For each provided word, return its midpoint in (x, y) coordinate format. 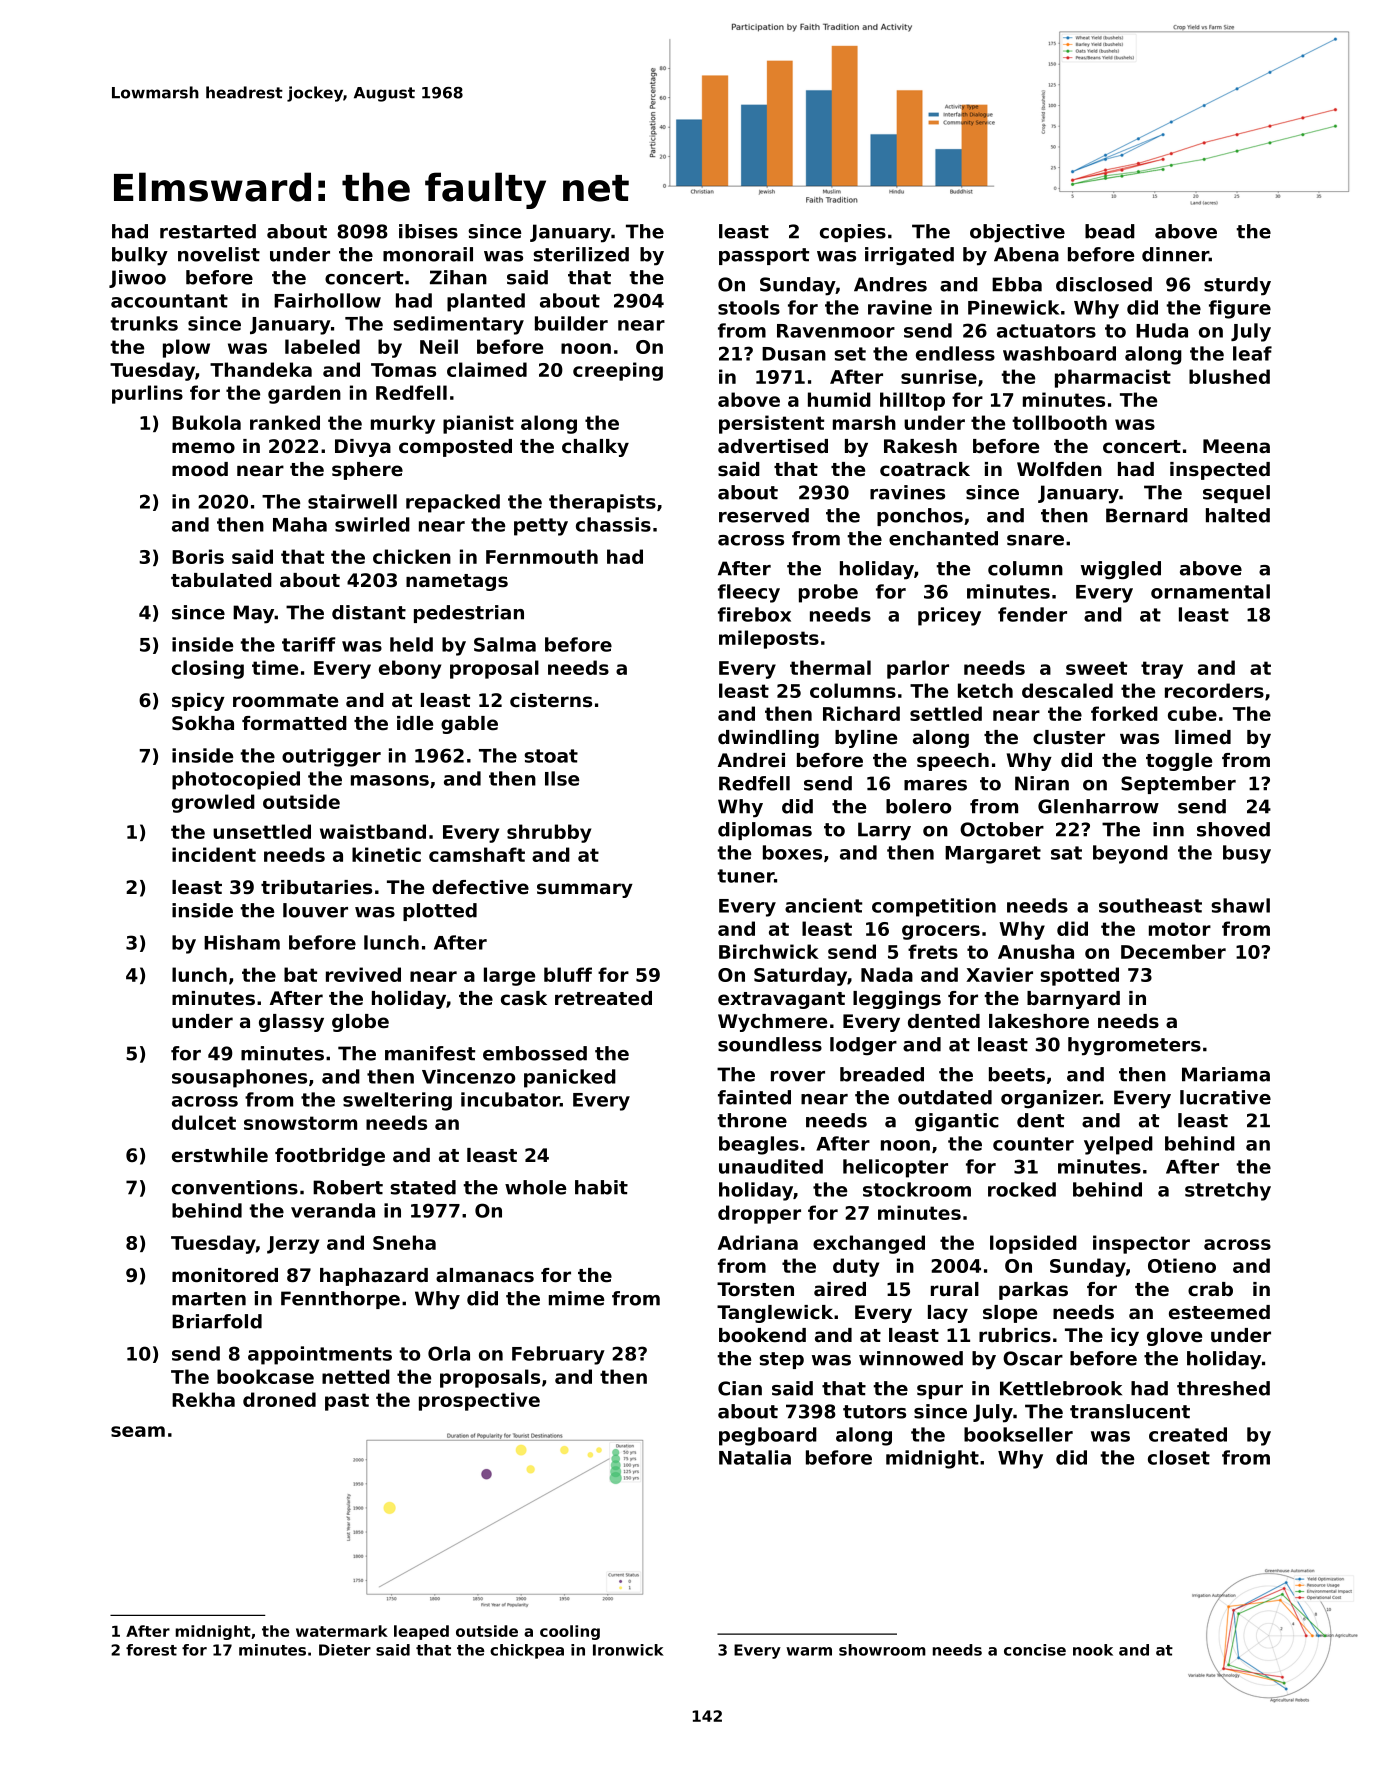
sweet (1096, 668)
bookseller (1018, 1434)
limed (1203, 737)
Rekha (203, 1399)
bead (1110, 231)
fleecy (749, 593)
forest (151, 1650)
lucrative (1225, 1097)
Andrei (751, 760)
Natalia (755, 1457)
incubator (510, 1099)
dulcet (204, 1122)
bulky (140, 256)
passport (764, 256)
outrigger (331, 757)
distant (369, 612)
